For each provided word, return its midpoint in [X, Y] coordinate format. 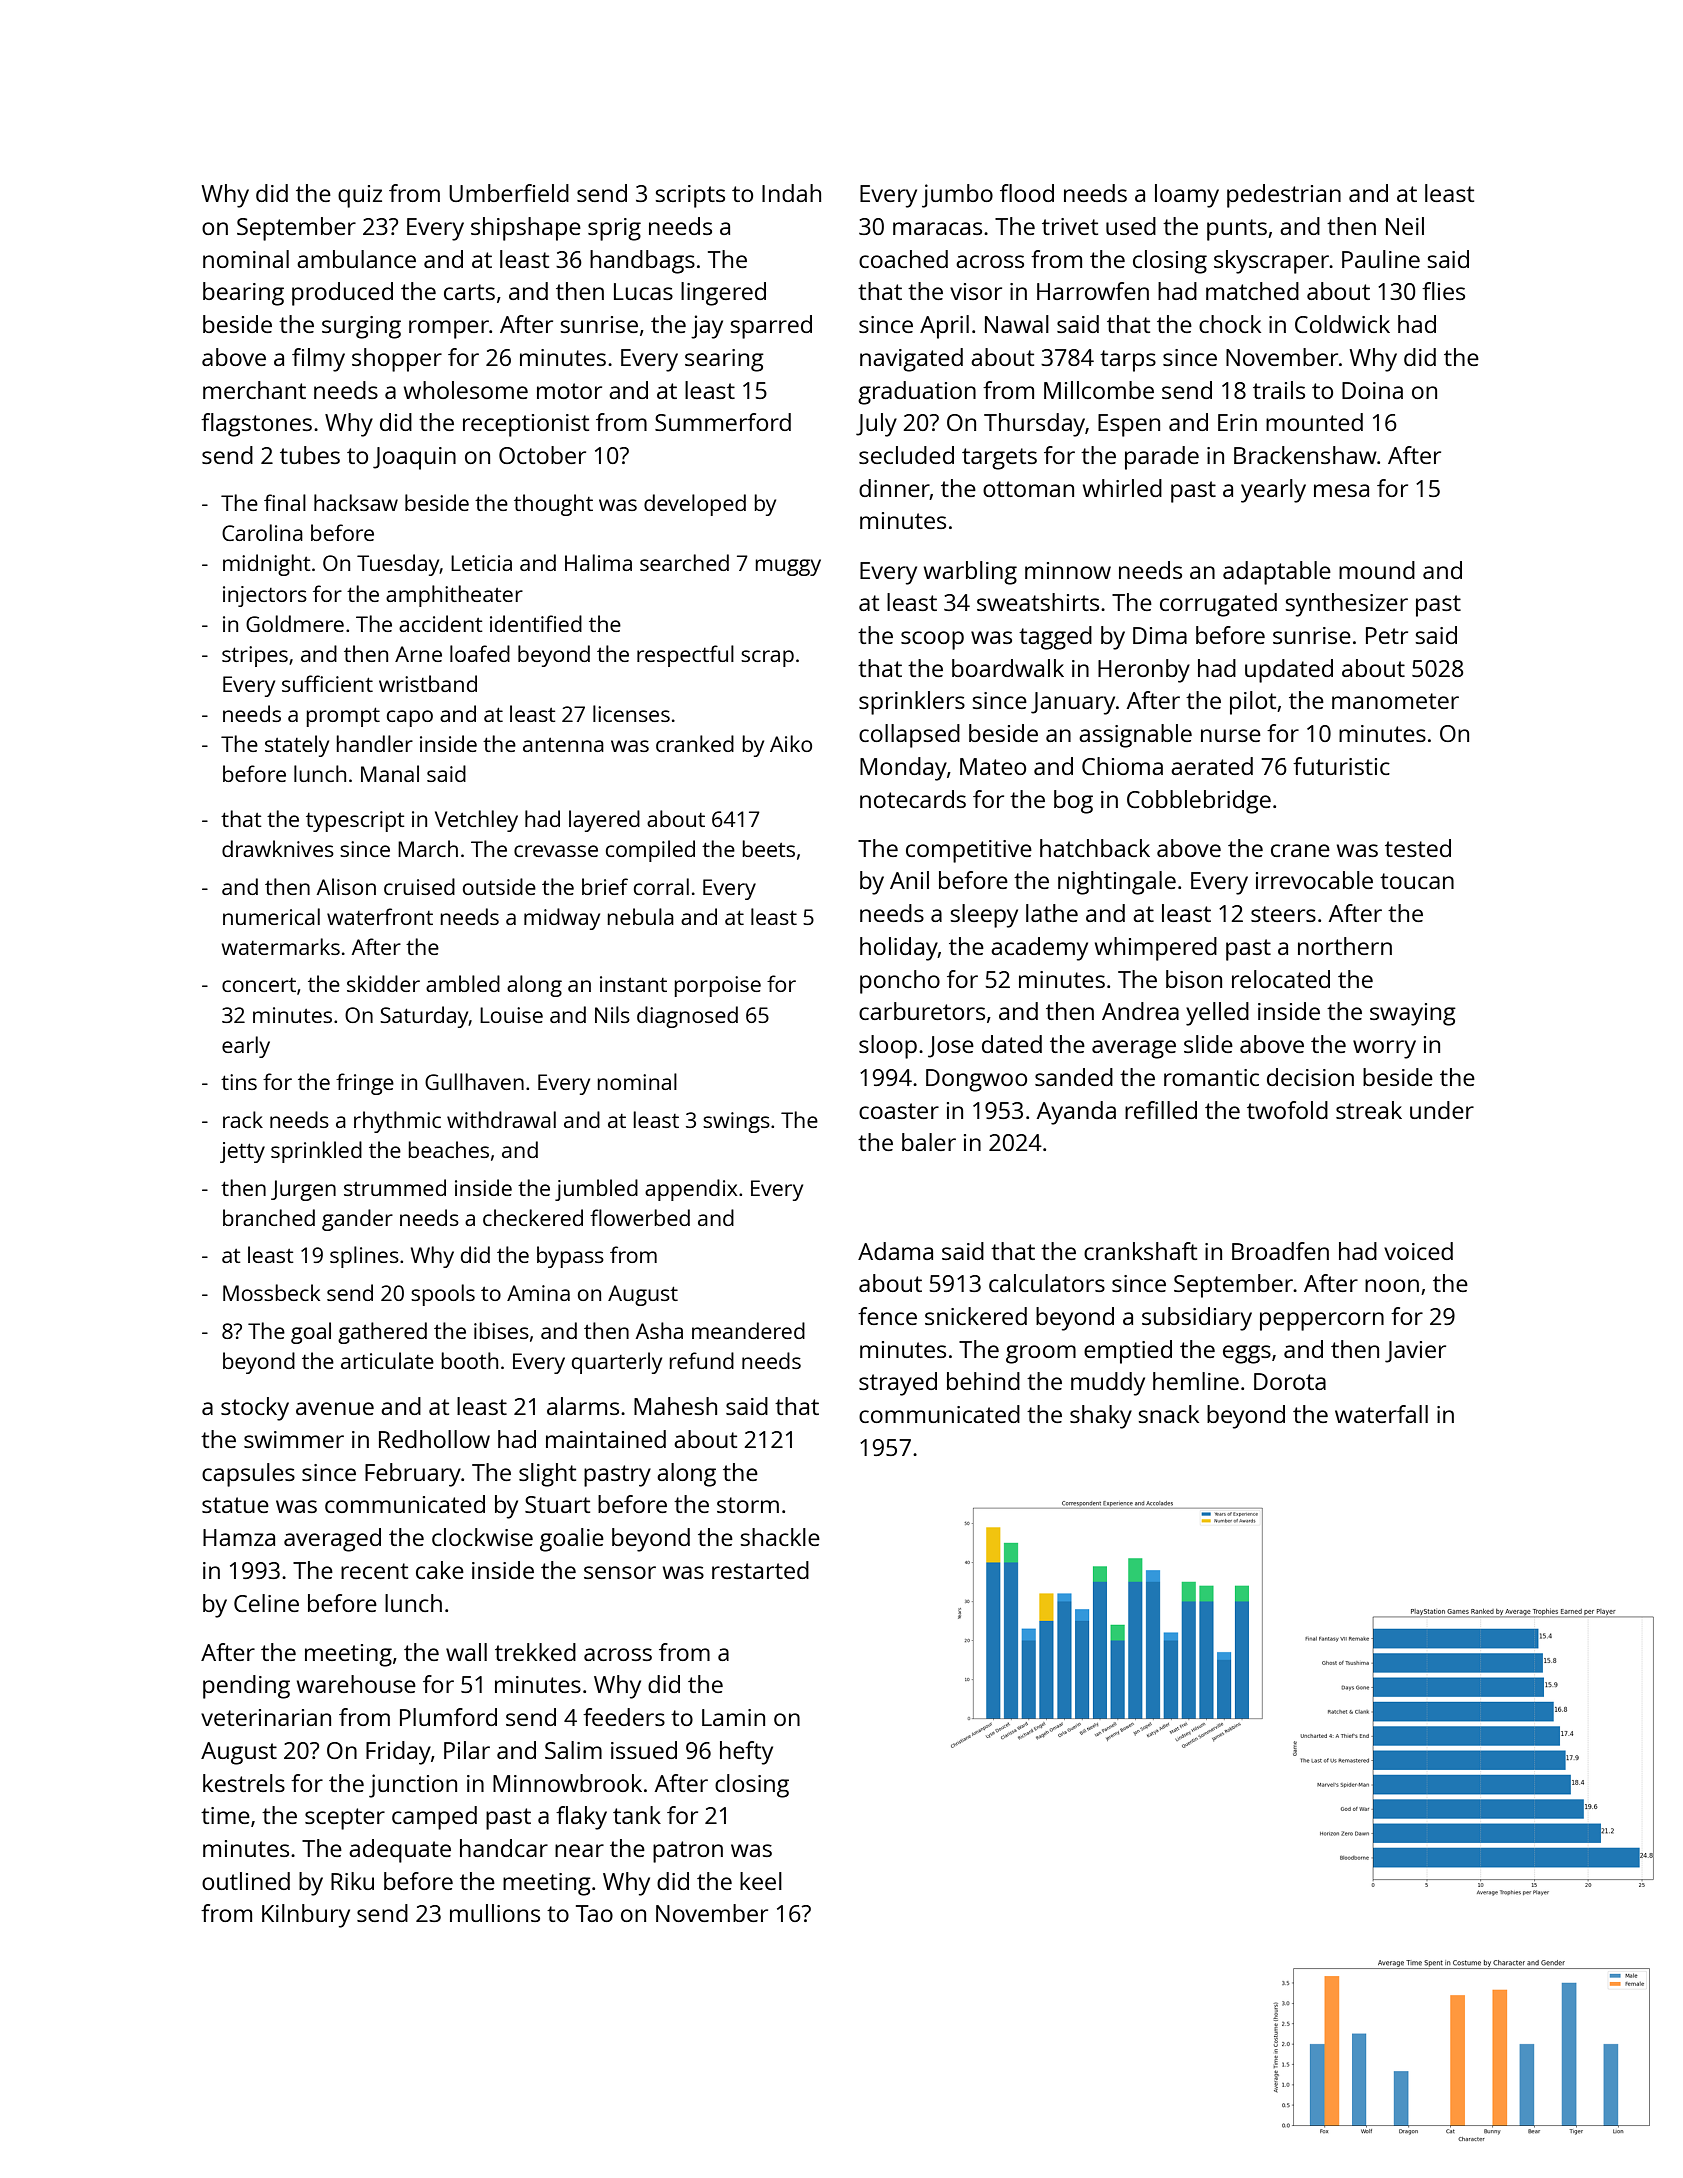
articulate [387, 1360]
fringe [365, 1084]
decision [1310, 1077]
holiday [899, 949]
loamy [1187, 196]
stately [297, 746]
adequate [400, 1851]
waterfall [1381, 1414]
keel [761, 1881]
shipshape [526, 229]
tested [1418, 848]
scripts [690, 196]
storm [748, 1505]
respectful [685, 656]
